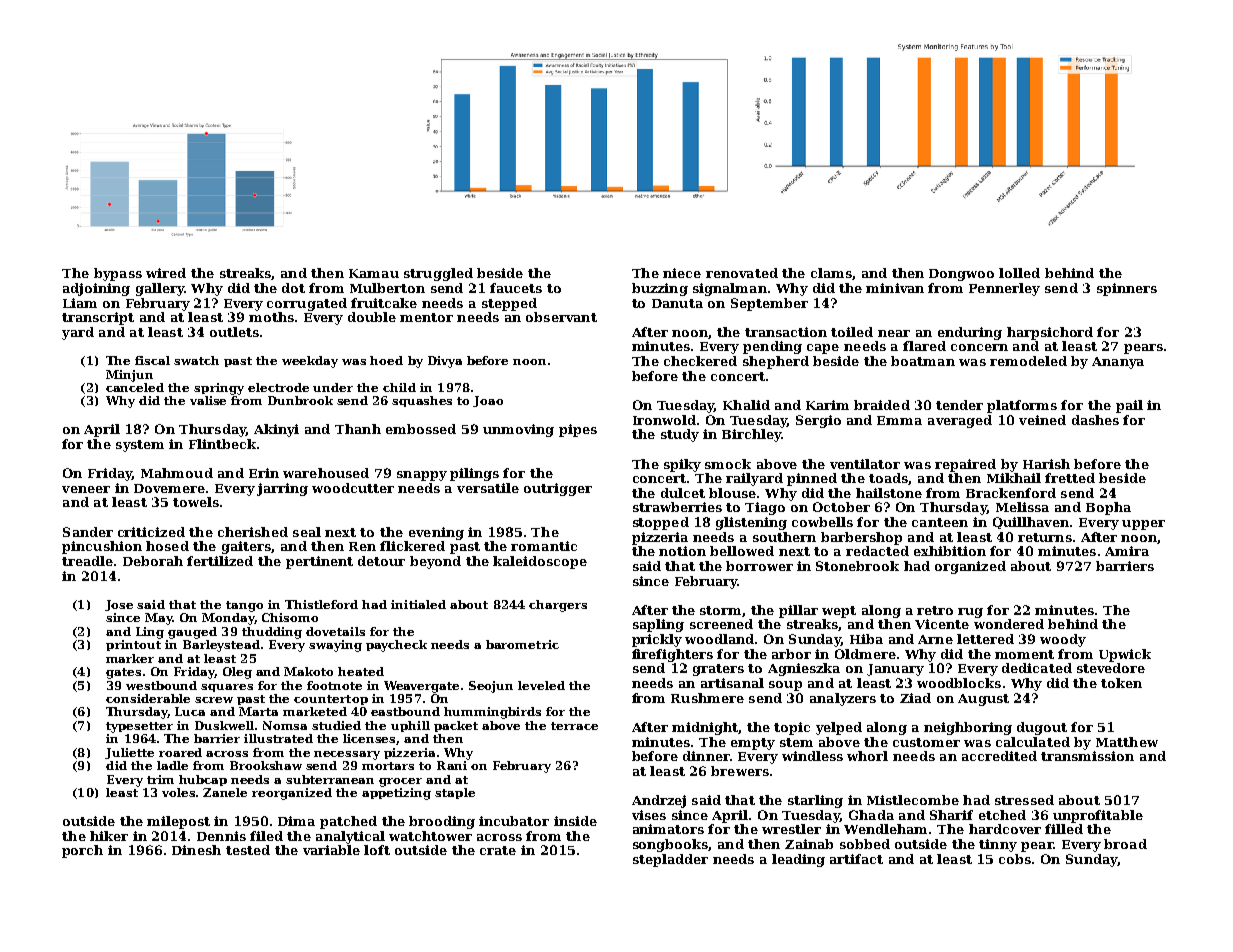 The image size is (1233, 952). I want to click on stepladder, so click(670, 860).
